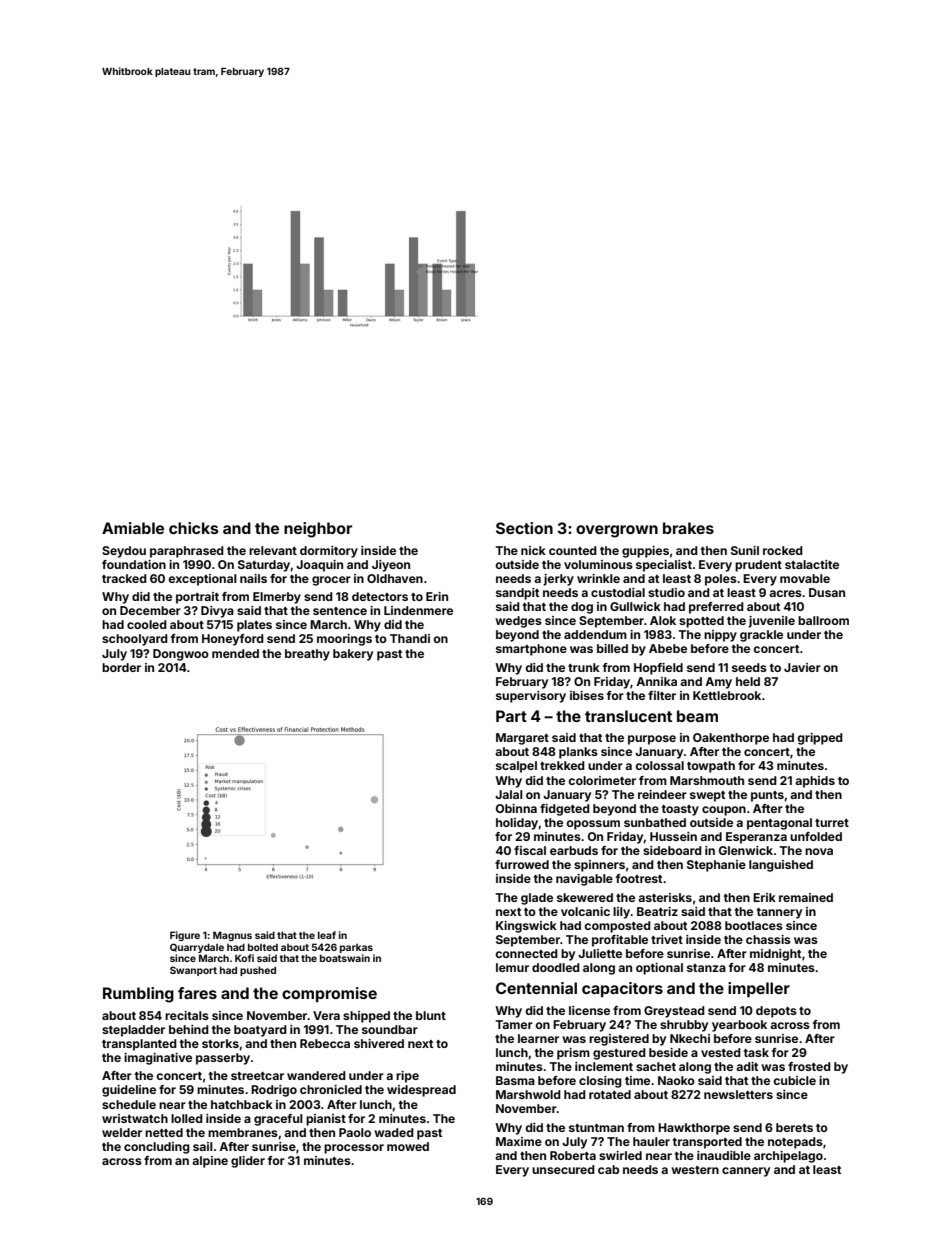 This screenshot has width=952, height=1233. What do you see at coordinates (746, 850) in the screenshot?
I see `Glenwick` at bounding box center [746, 850].
